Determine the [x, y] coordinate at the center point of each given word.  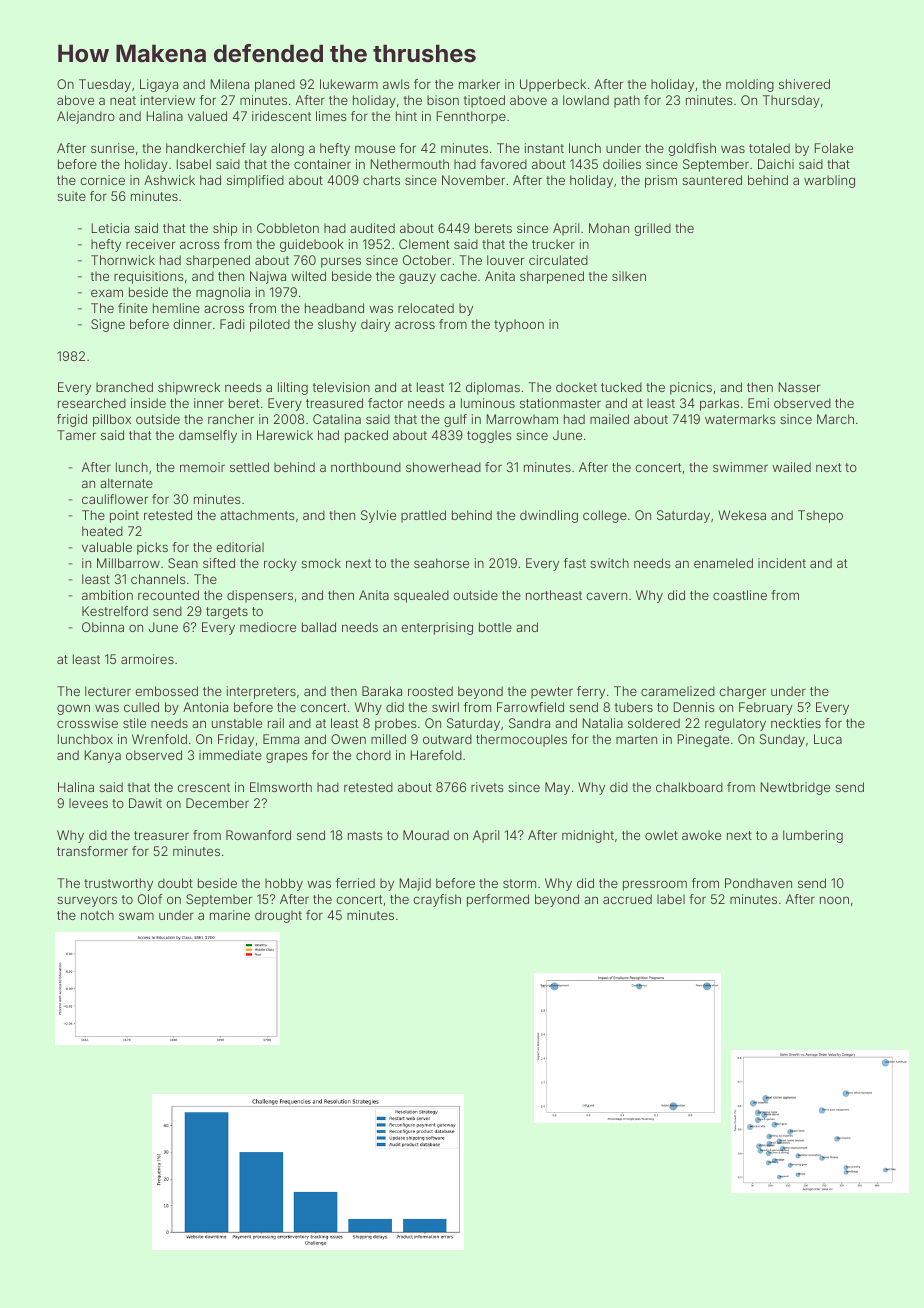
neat [123, 100]
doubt [175, 883]
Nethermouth [410, 164]
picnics [691, 388]
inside [148, 403]
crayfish [437, 900]
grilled [652, 229]
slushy [337, 325]
